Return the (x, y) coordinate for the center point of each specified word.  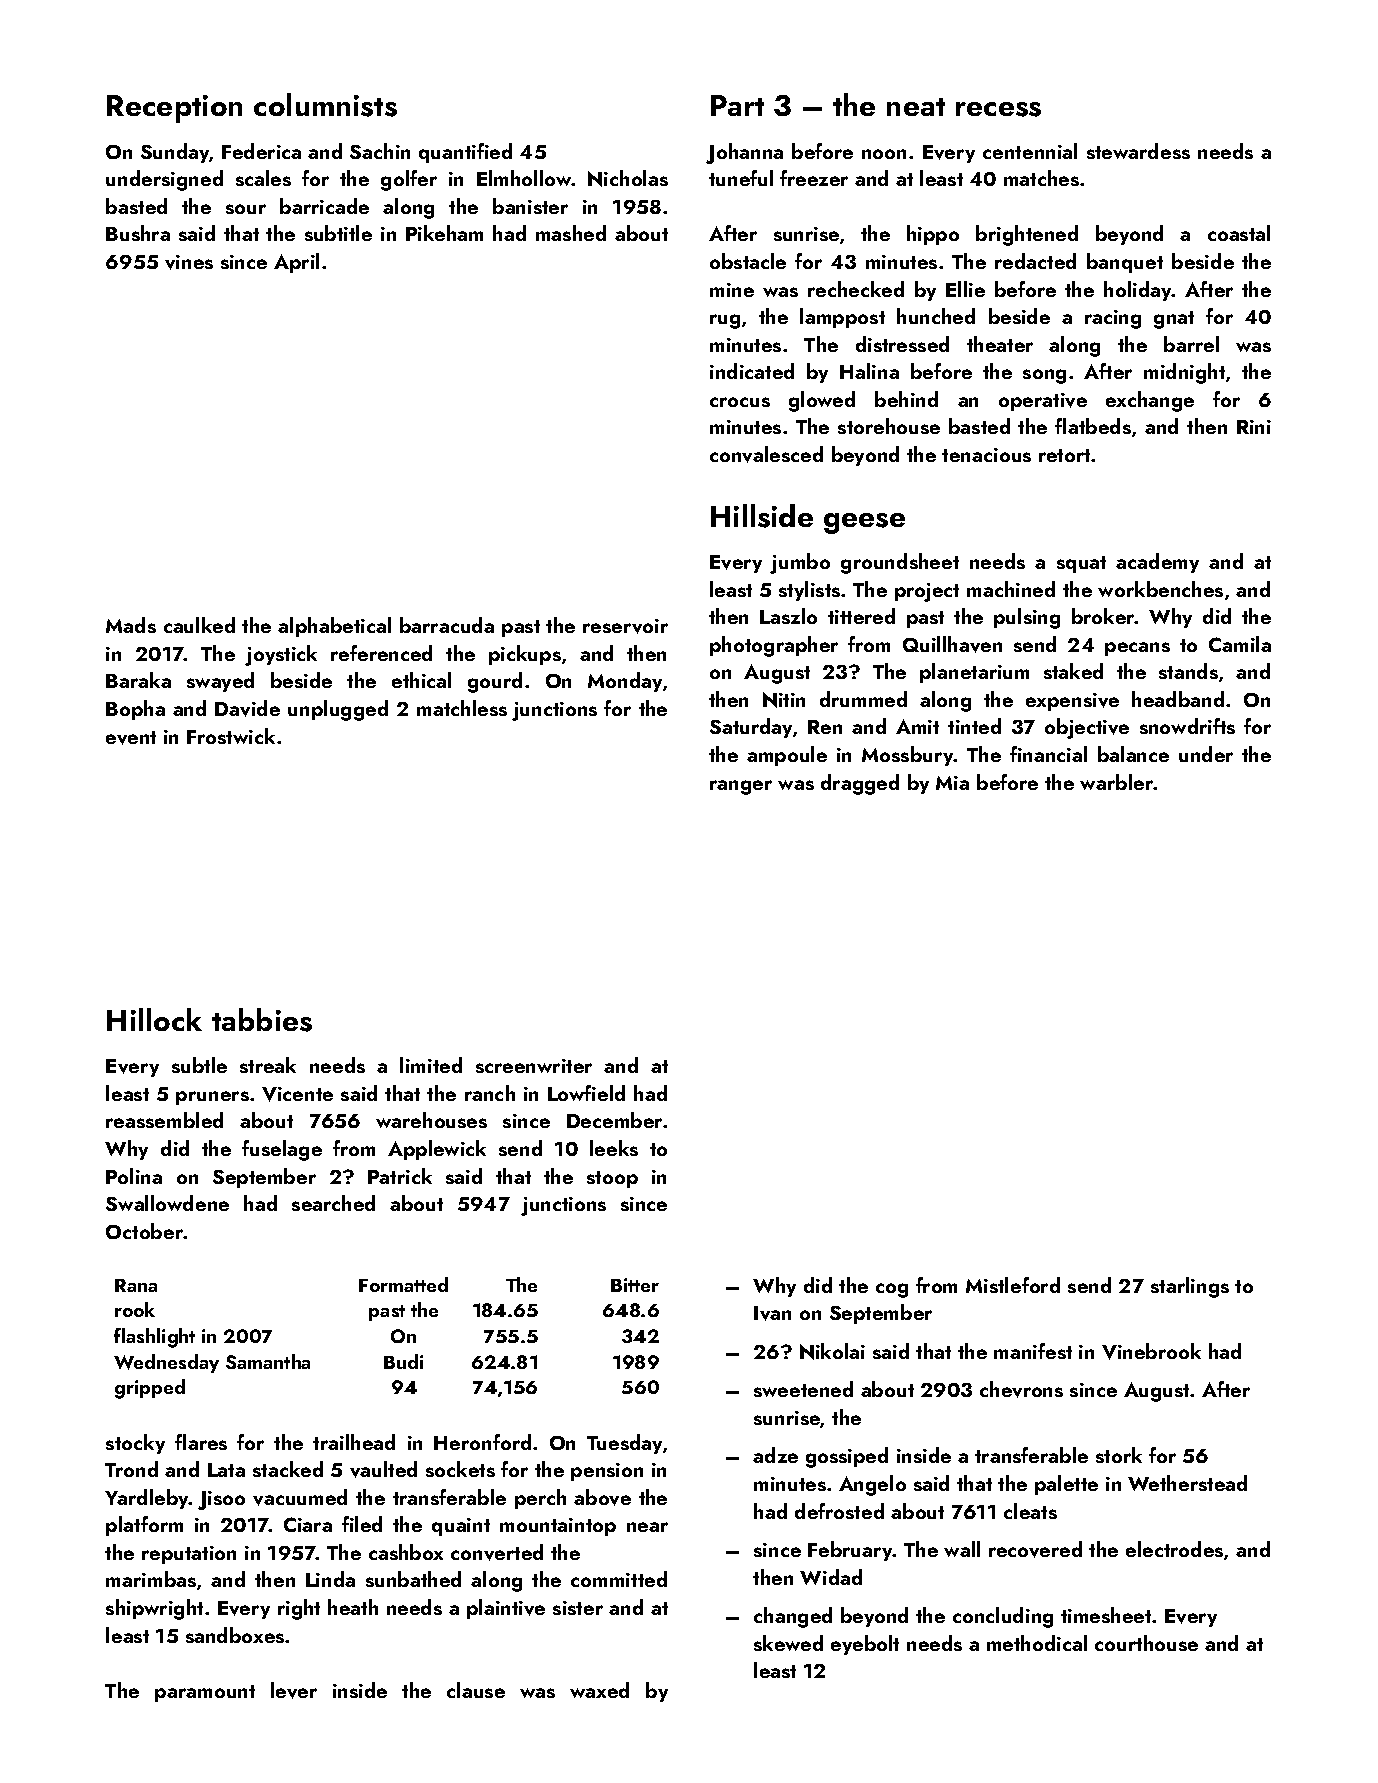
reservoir (625, 626)
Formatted (403, 1284)
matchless (462, 708)
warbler (1117, 782)
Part (737, 105)
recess (998, 109)
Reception (174, 109)
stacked (288, 1469)
